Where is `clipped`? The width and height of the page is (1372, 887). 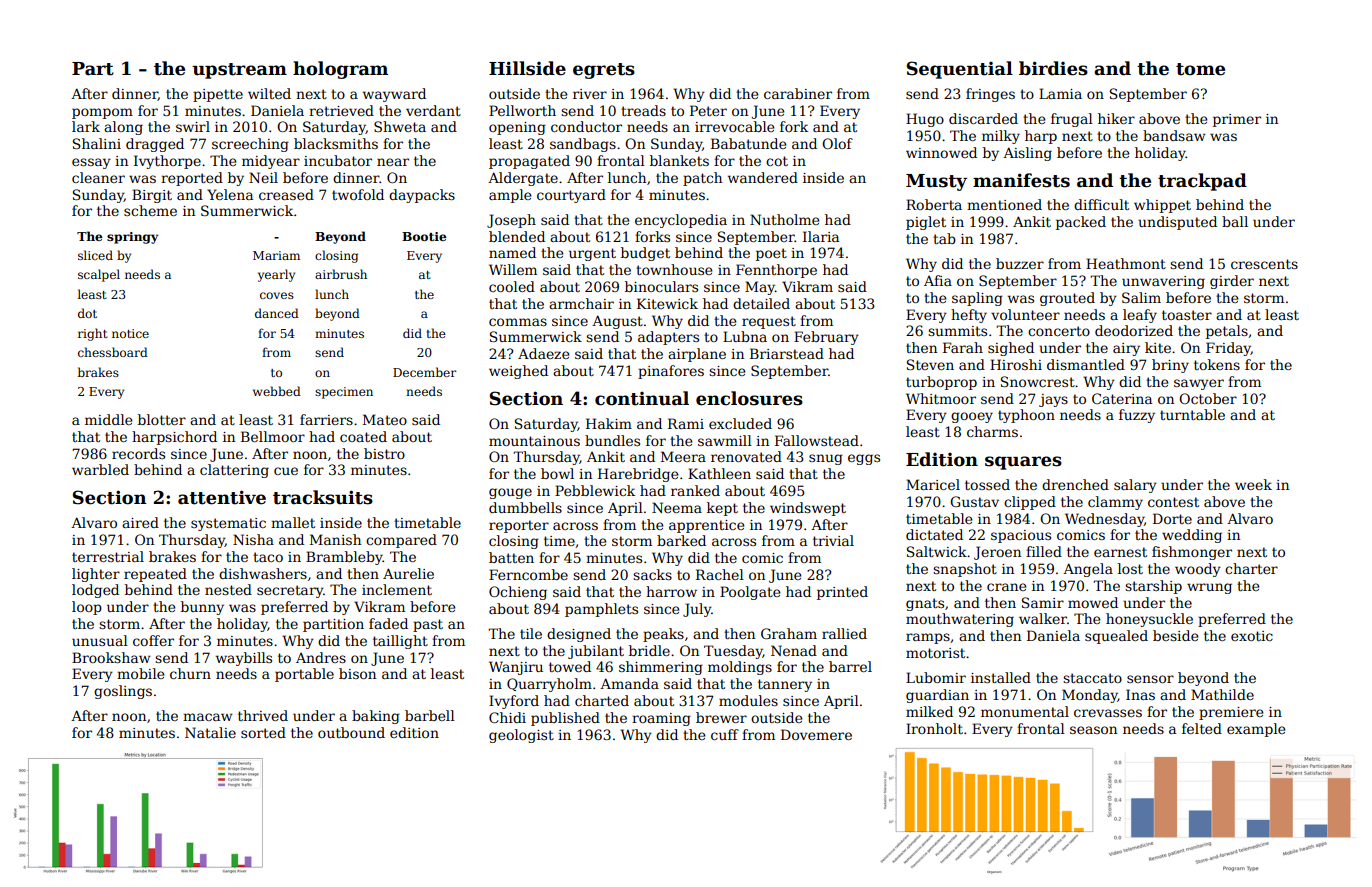
clipped is located at coordinates (1030, 503).
